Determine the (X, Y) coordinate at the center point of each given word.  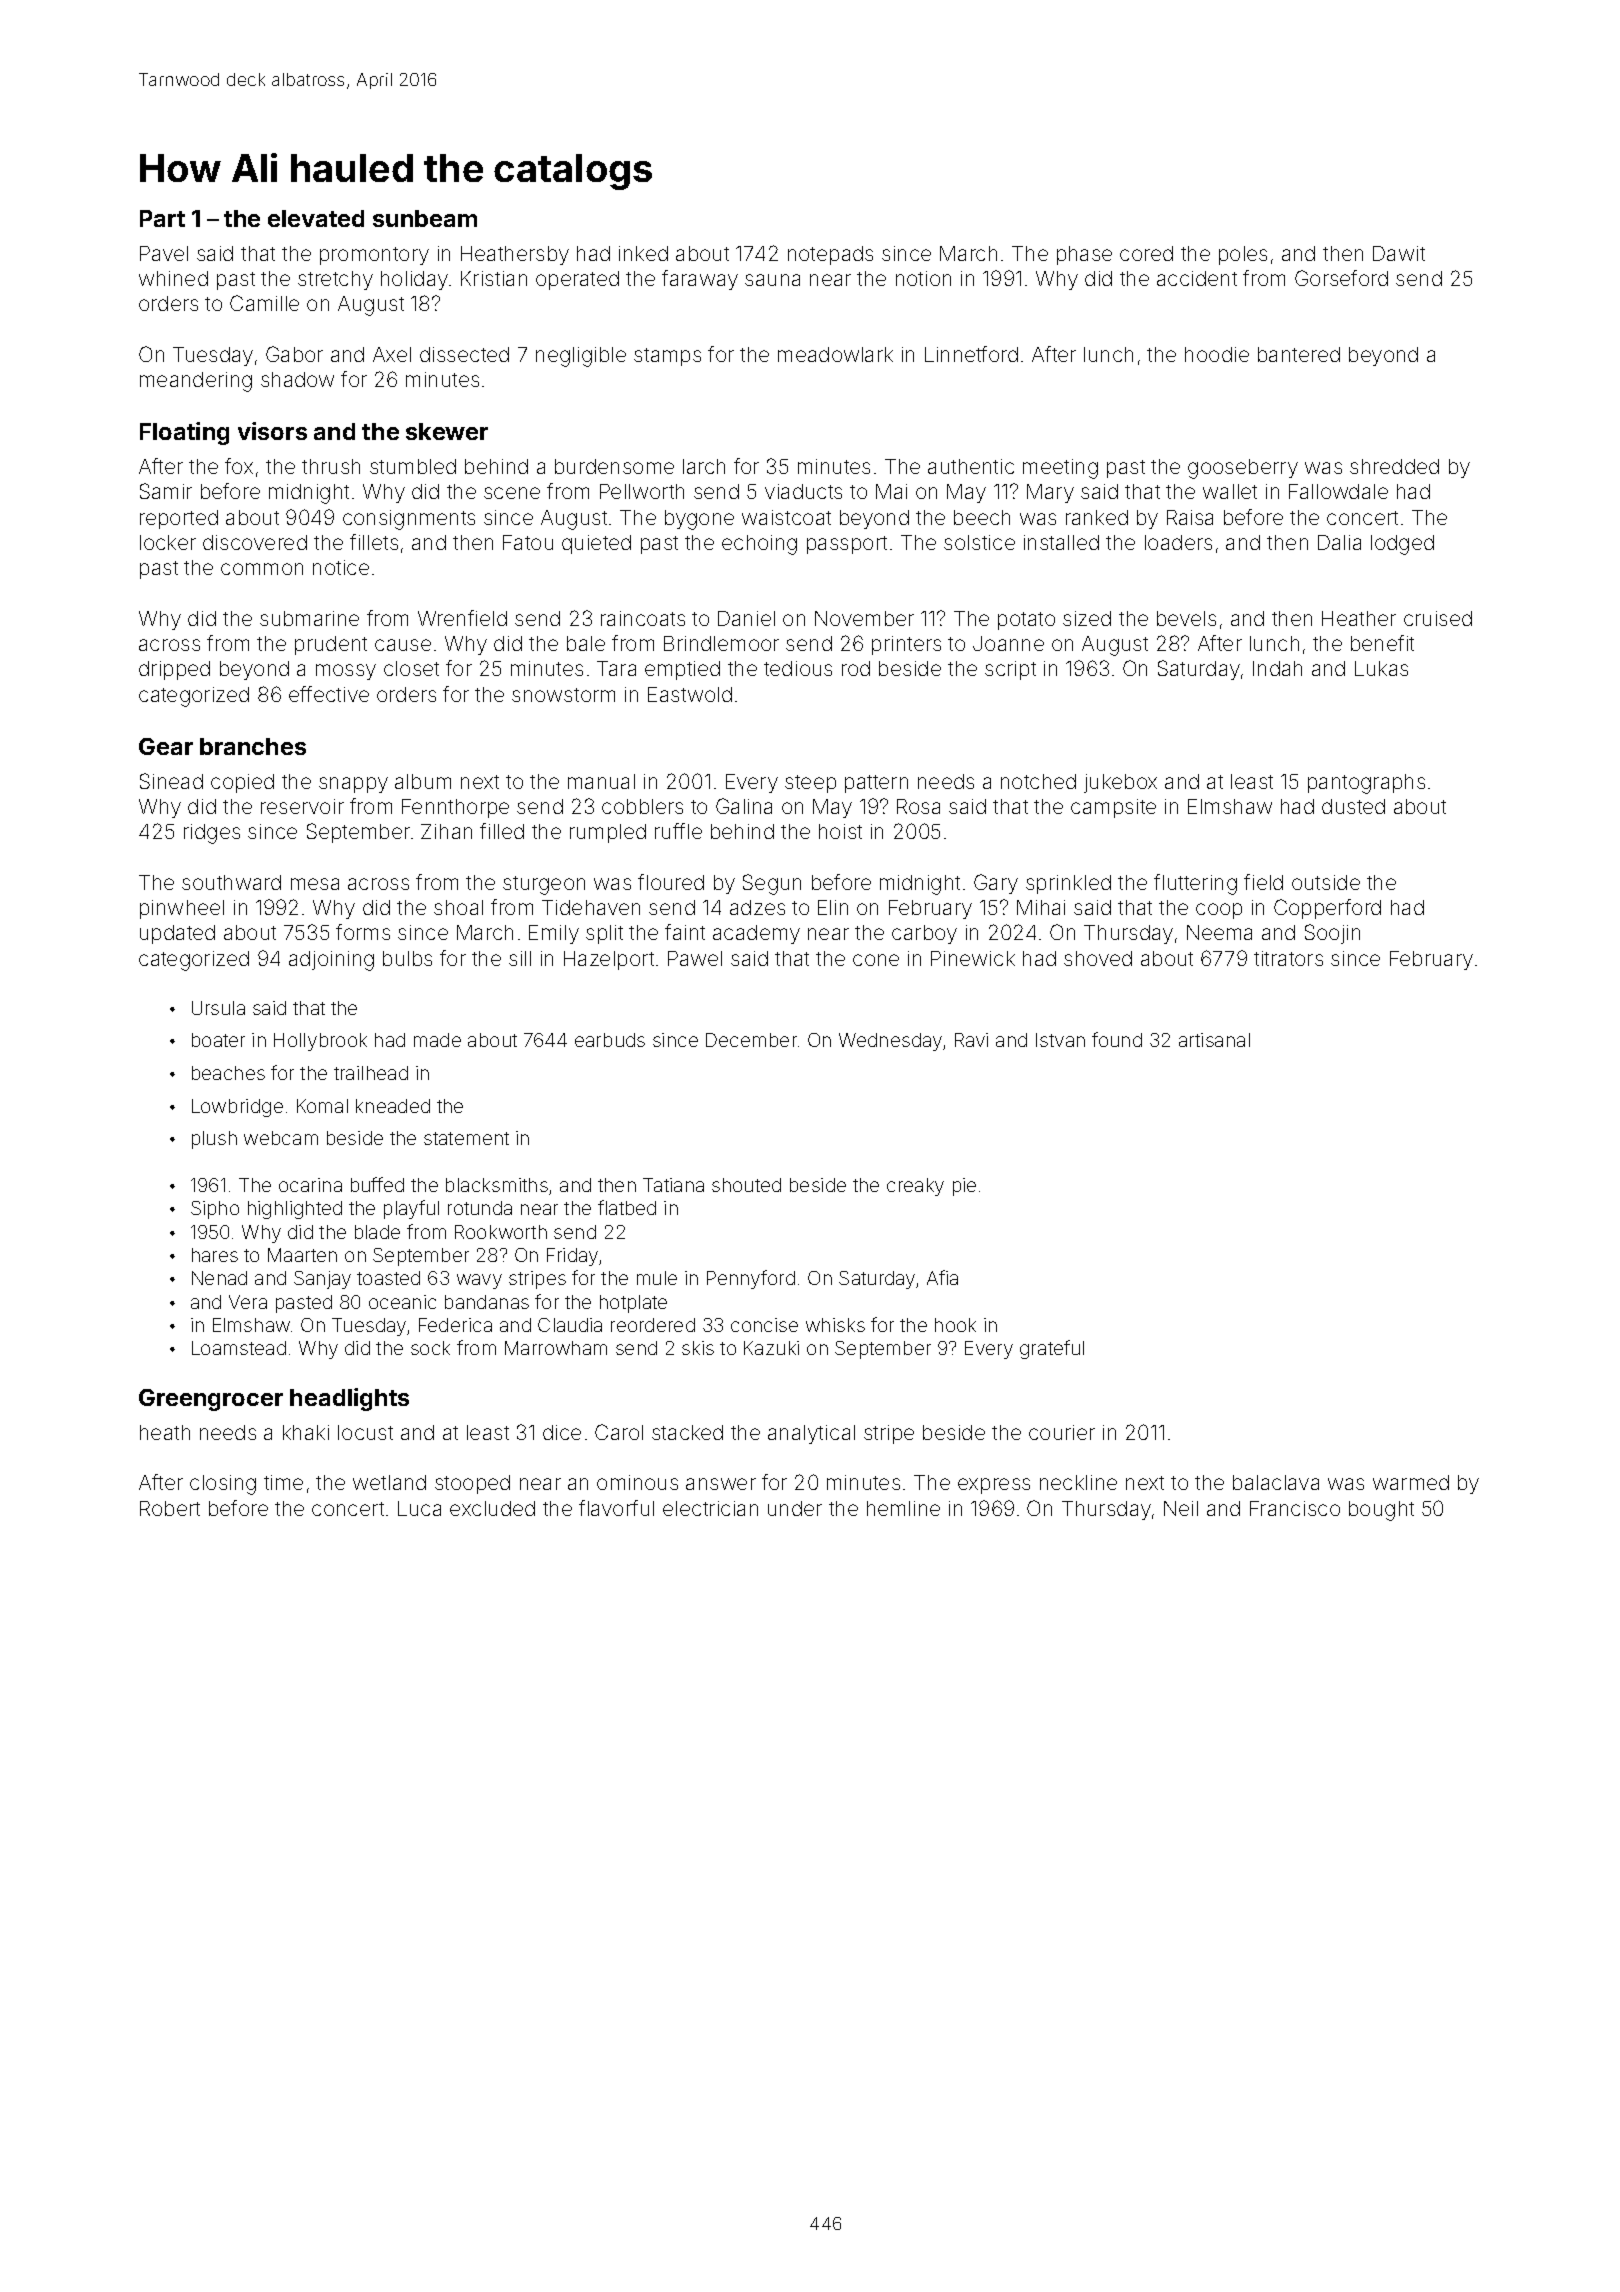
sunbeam (425, 218)
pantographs (1366, 784)
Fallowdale (1338, 491)
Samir (166, 491)
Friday (572, 1257)
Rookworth (501, 1232)
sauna (772, 280)
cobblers (642, 806)
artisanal (1214, 1040)
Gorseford (1341, 278)
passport (847, 545)
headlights (349, 1399)
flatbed (627, 1207)
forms (363, 932)
